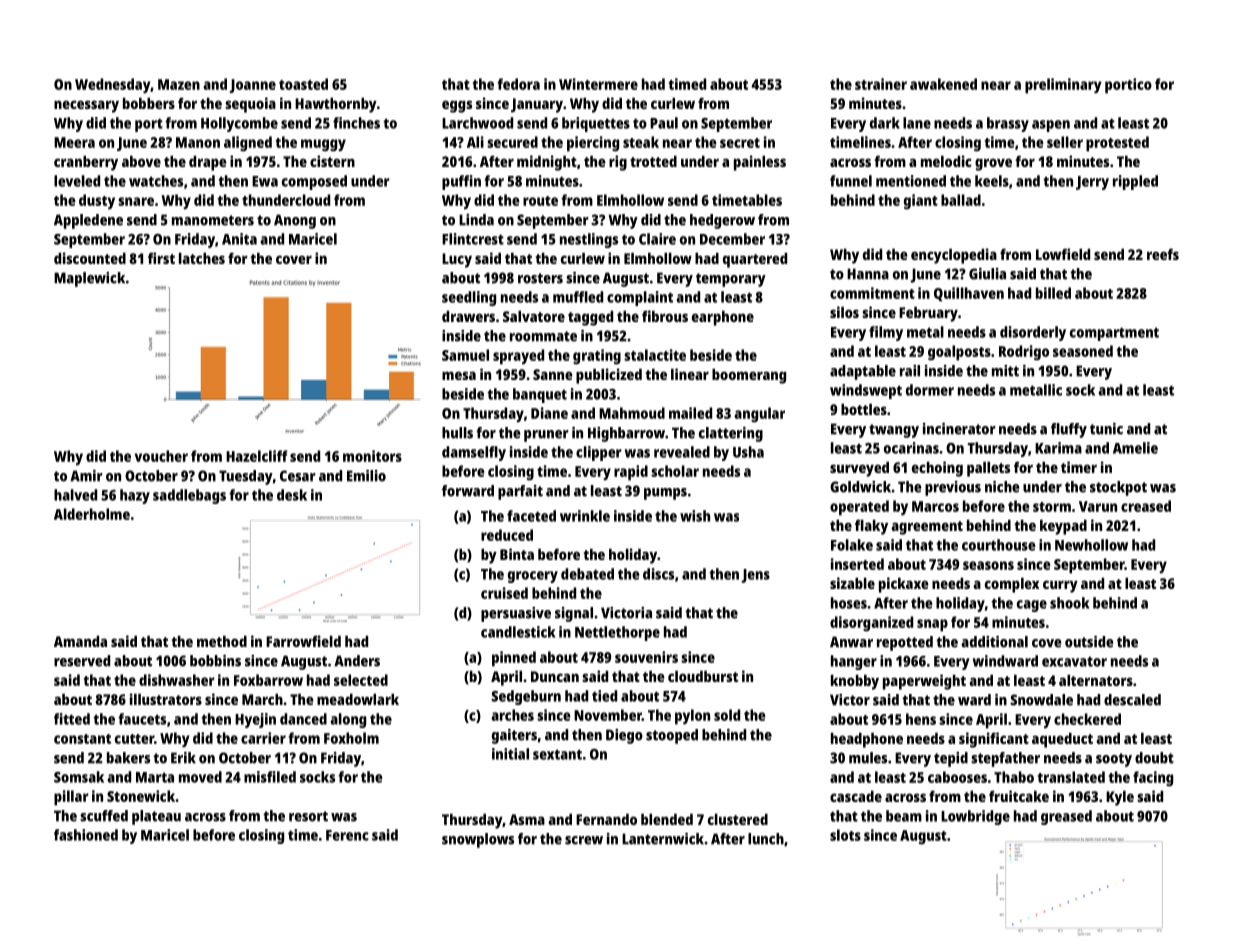  Describe the element at coordinates (1146, 506) in the screenshot. I see `creased` at that location.
